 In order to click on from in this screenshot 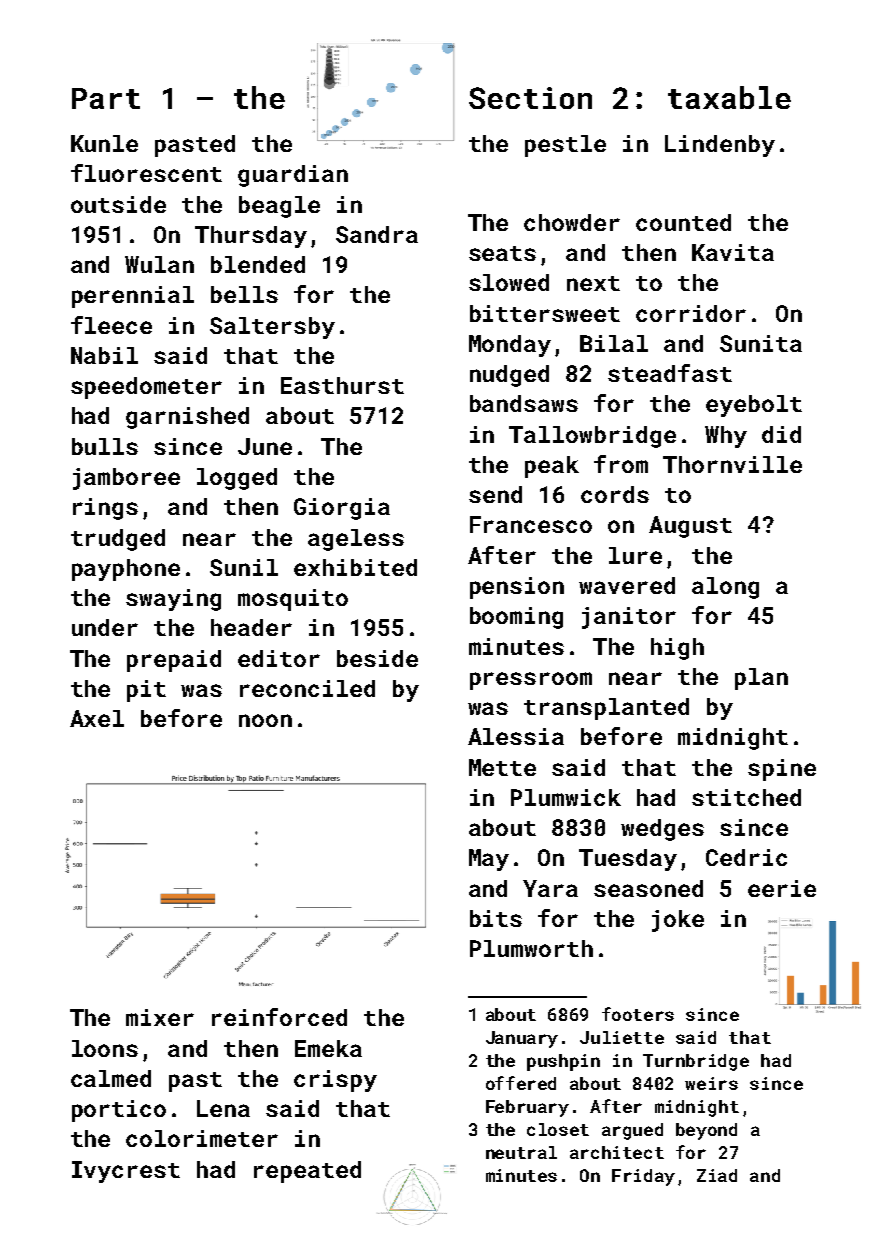, I will do `click(621, 464)`.
